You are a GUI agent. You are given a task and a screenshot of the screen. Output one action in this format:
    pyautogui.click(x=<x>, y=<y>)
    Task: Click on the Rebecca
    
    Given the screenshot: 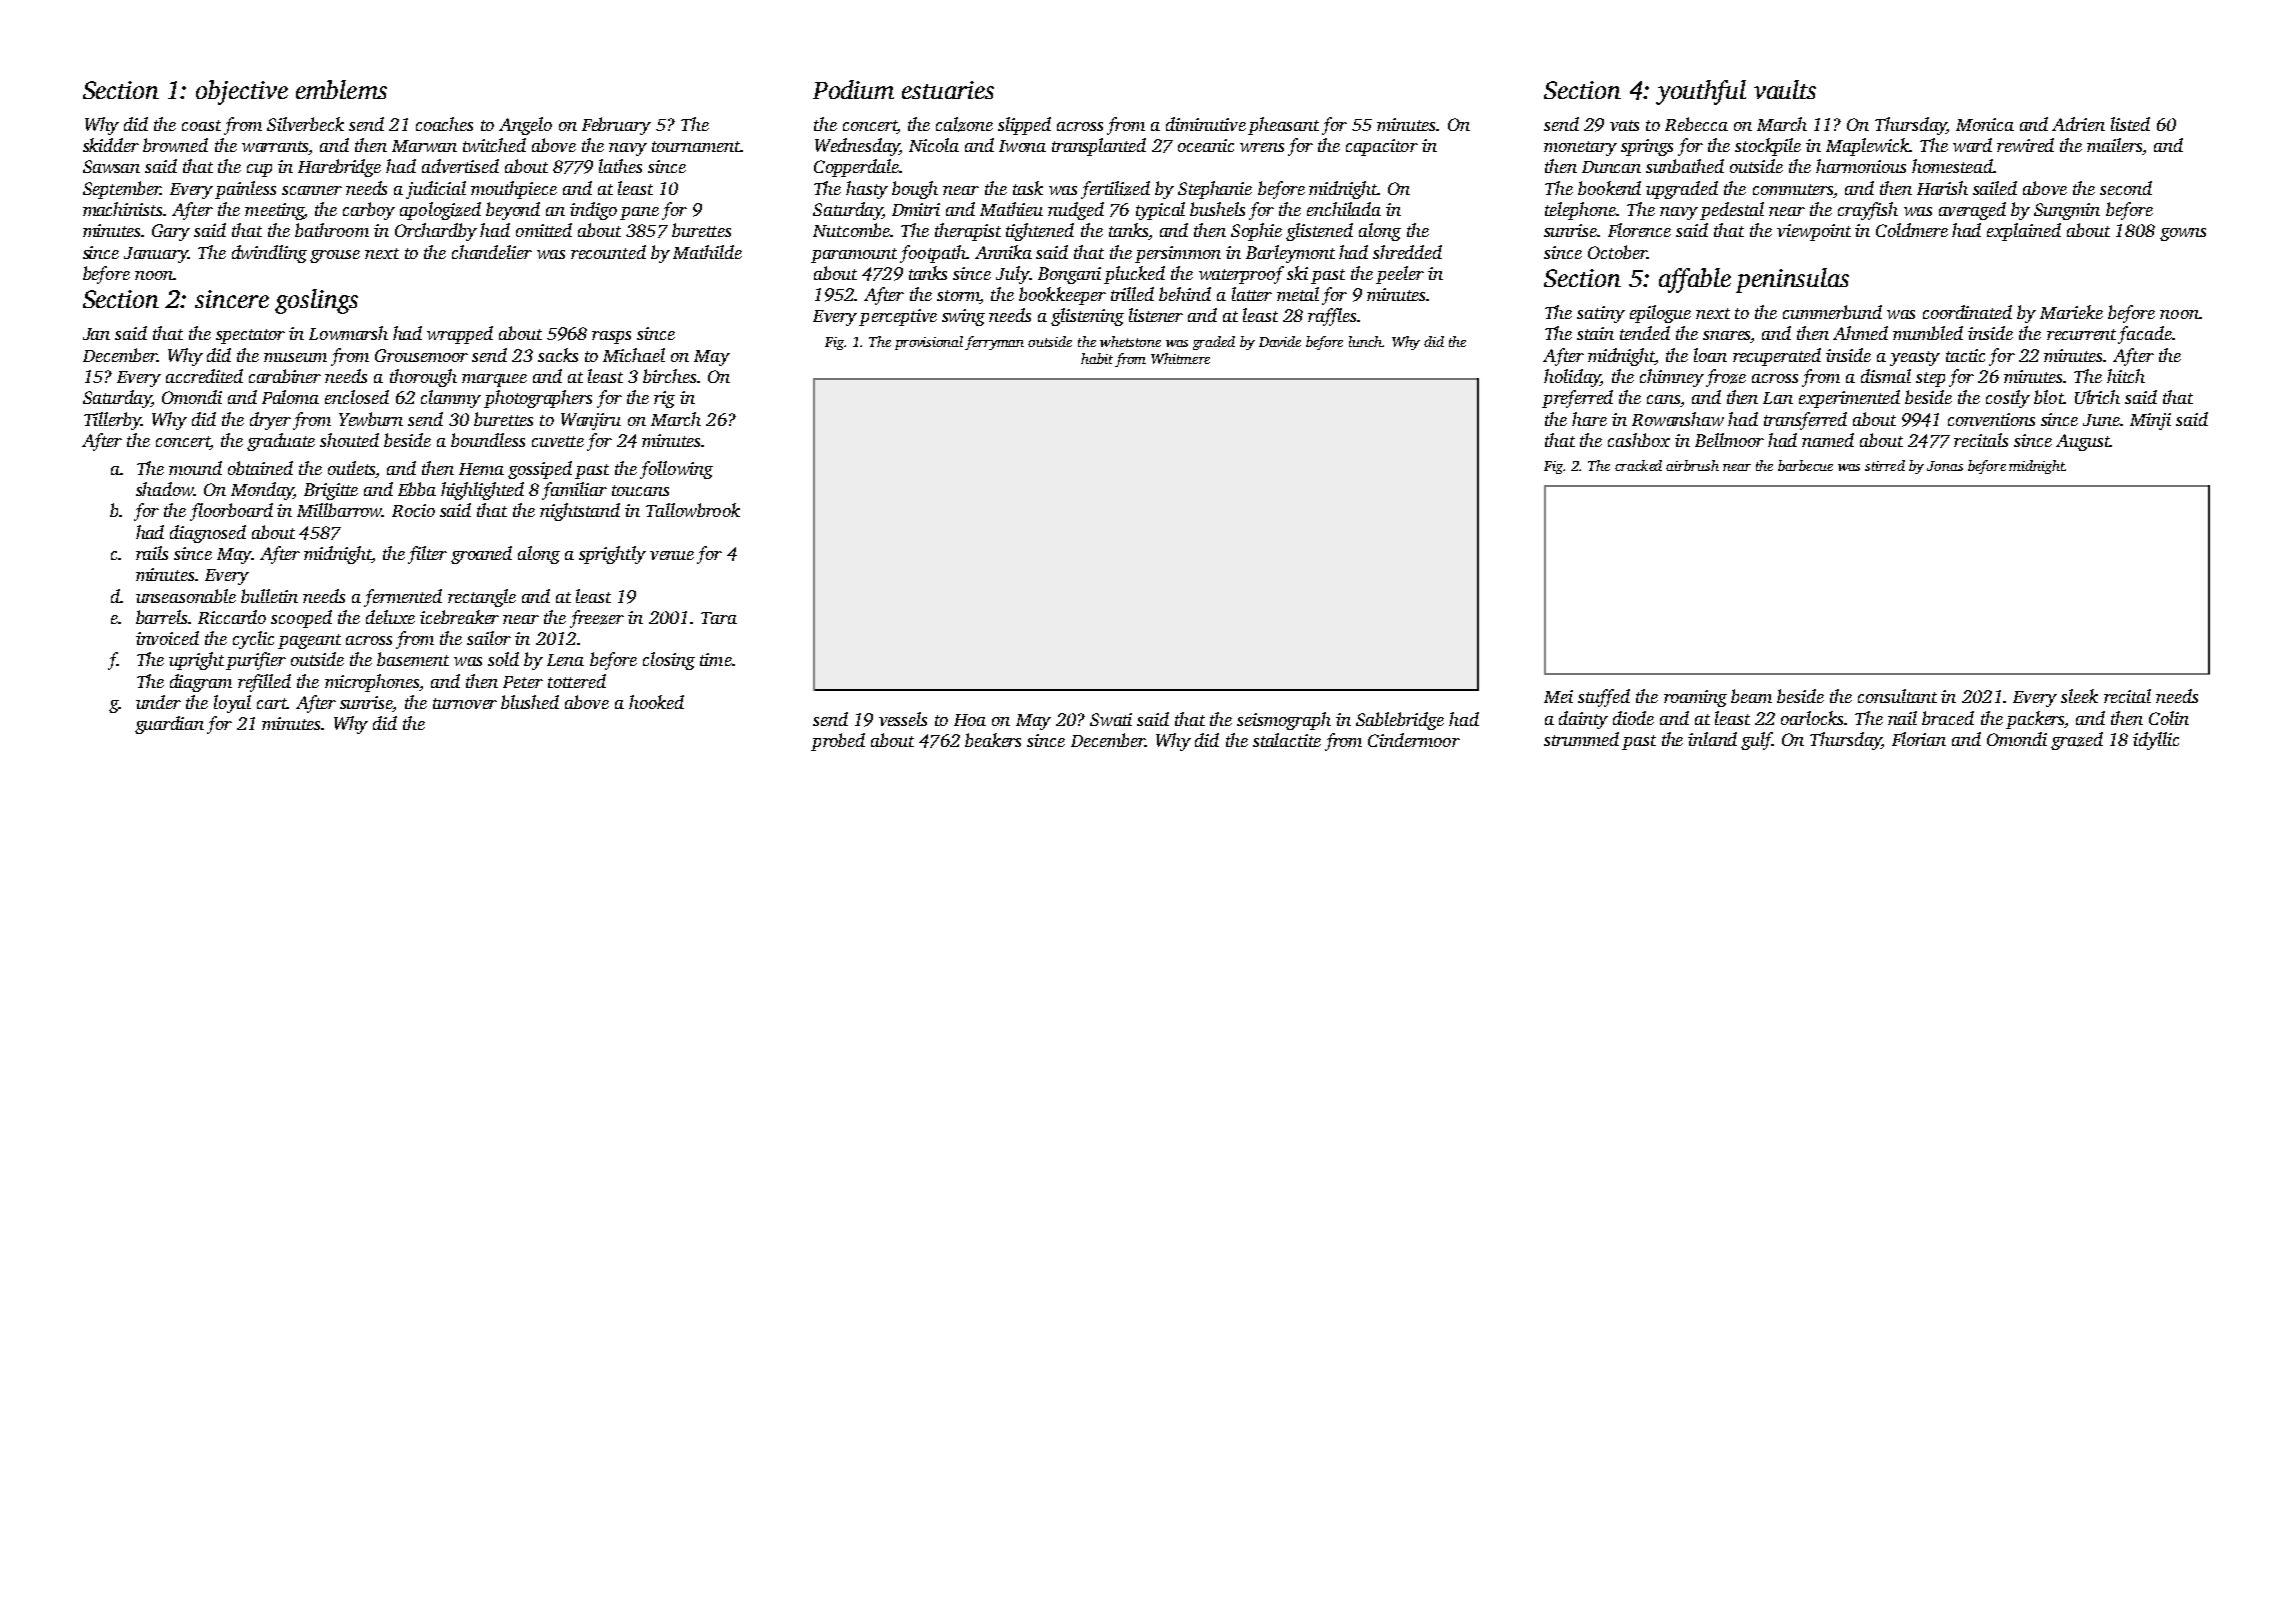 What is the action you would take?
    pyautogui.click(x=1696, y=124)
